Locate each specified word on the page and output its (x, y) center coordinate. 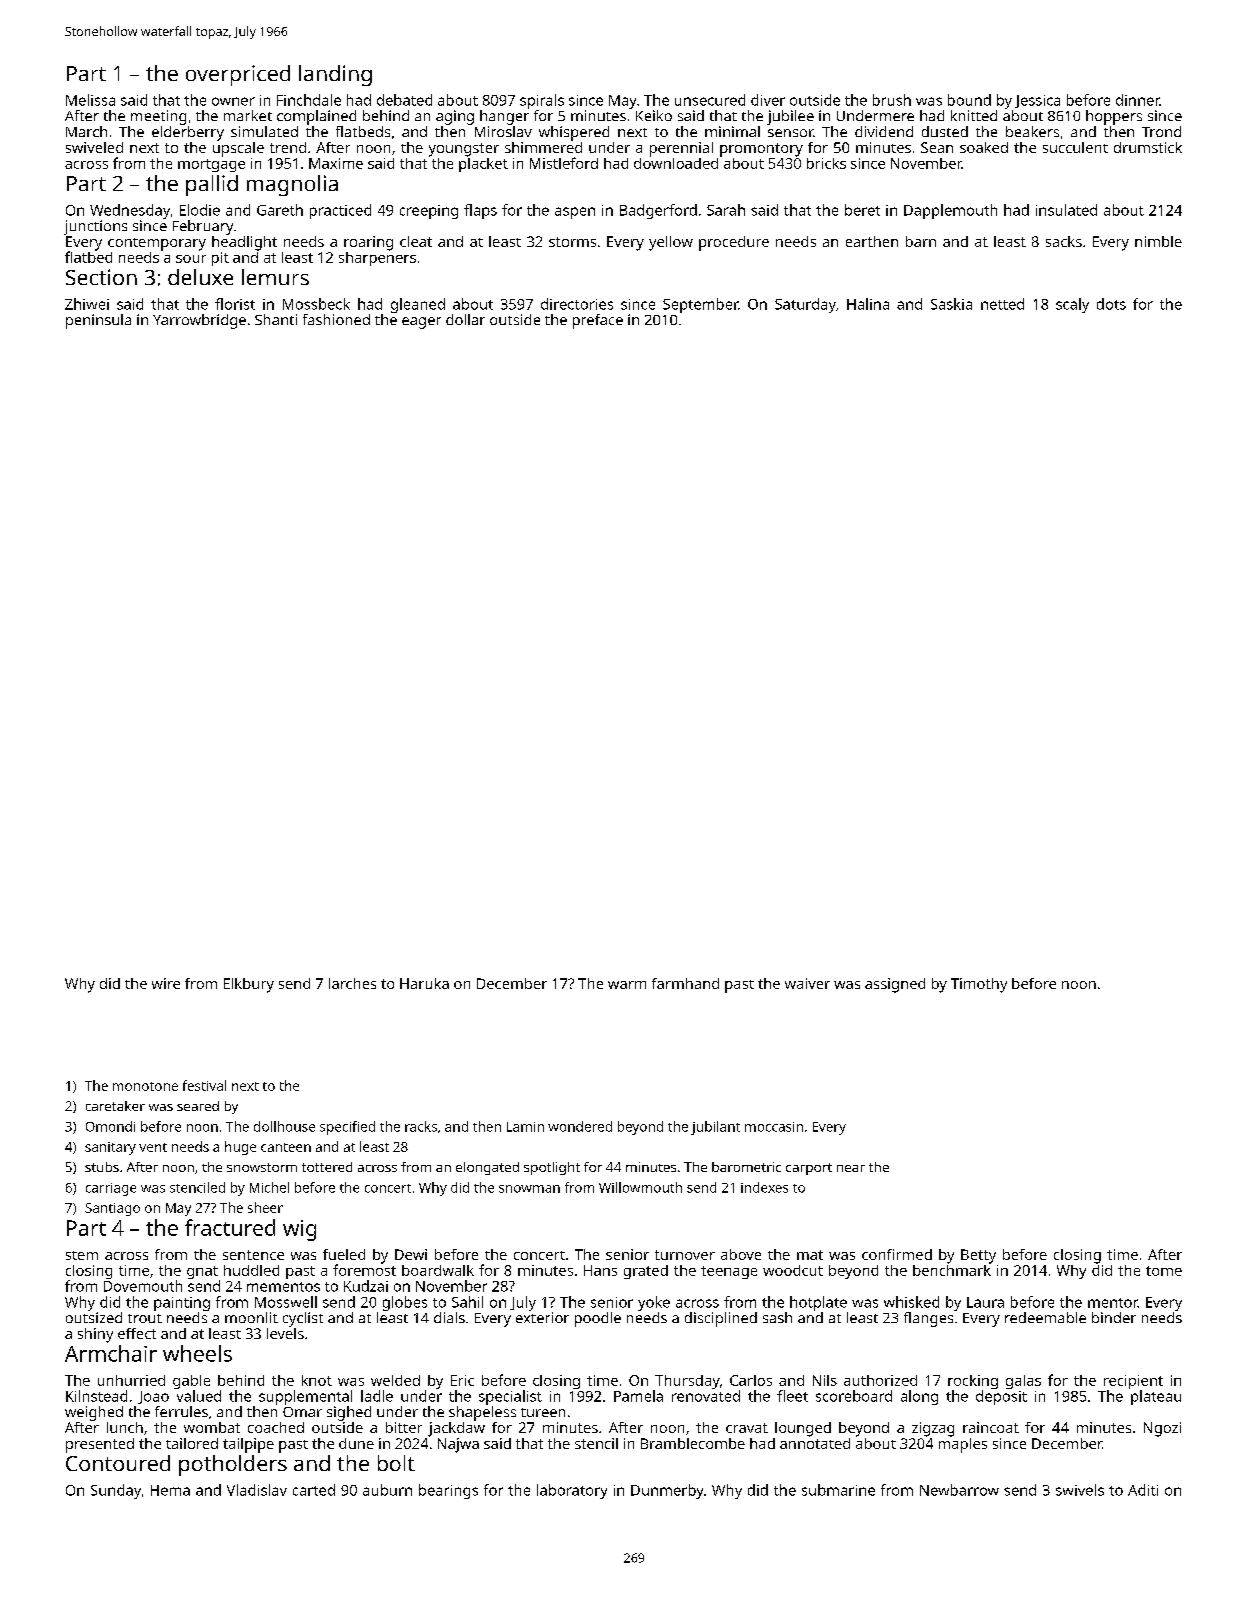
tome (1164, 1271)
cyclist (303, 1319)
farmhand (685, 983)
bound (969, 100)
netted (1002, 304)
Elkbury (249, 985)
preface (598, 321)
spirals (542, 101)
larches (352, 983)
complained (316, 117)
